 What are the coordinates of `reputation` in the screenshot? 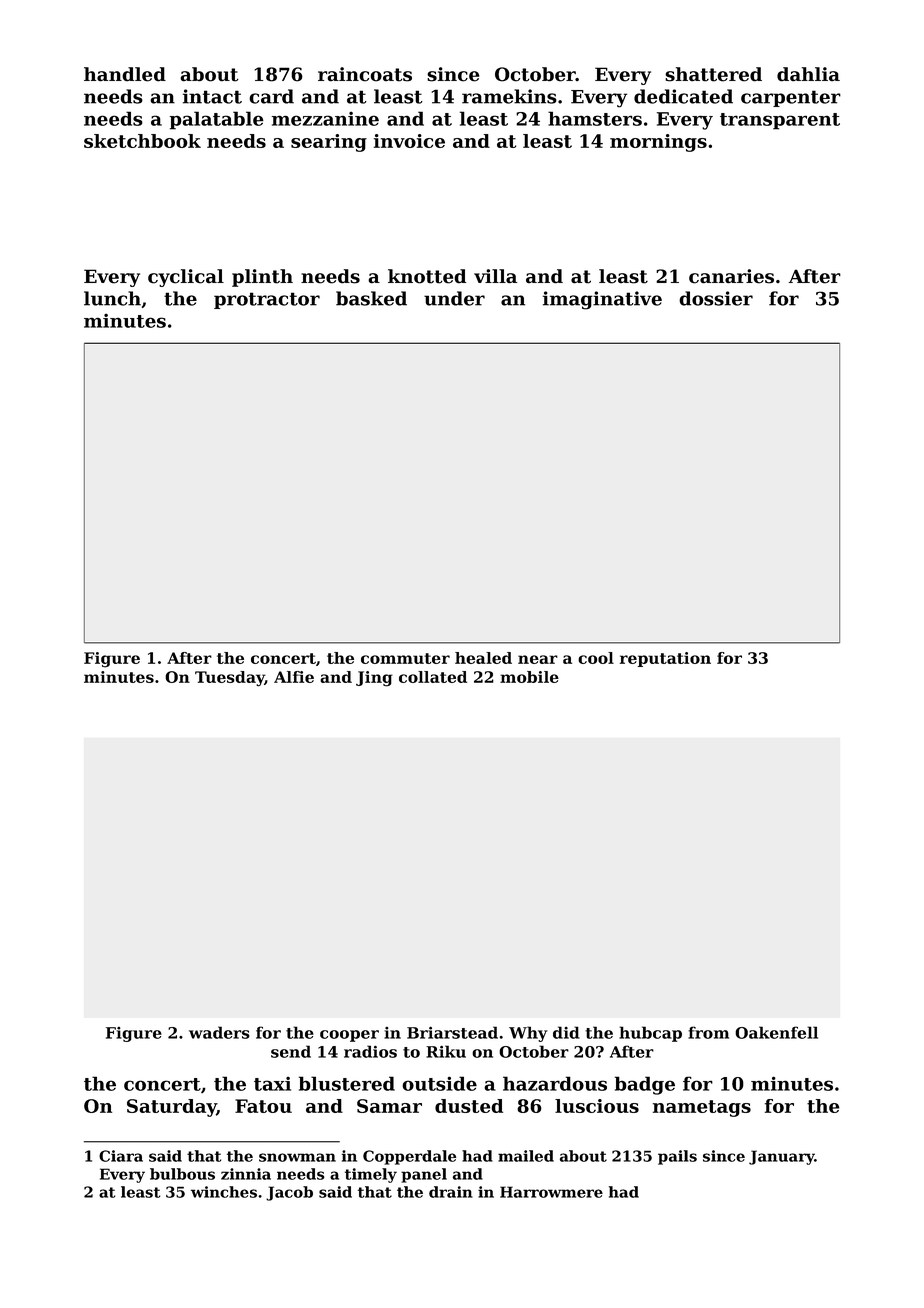 It's located at (665, 659).
